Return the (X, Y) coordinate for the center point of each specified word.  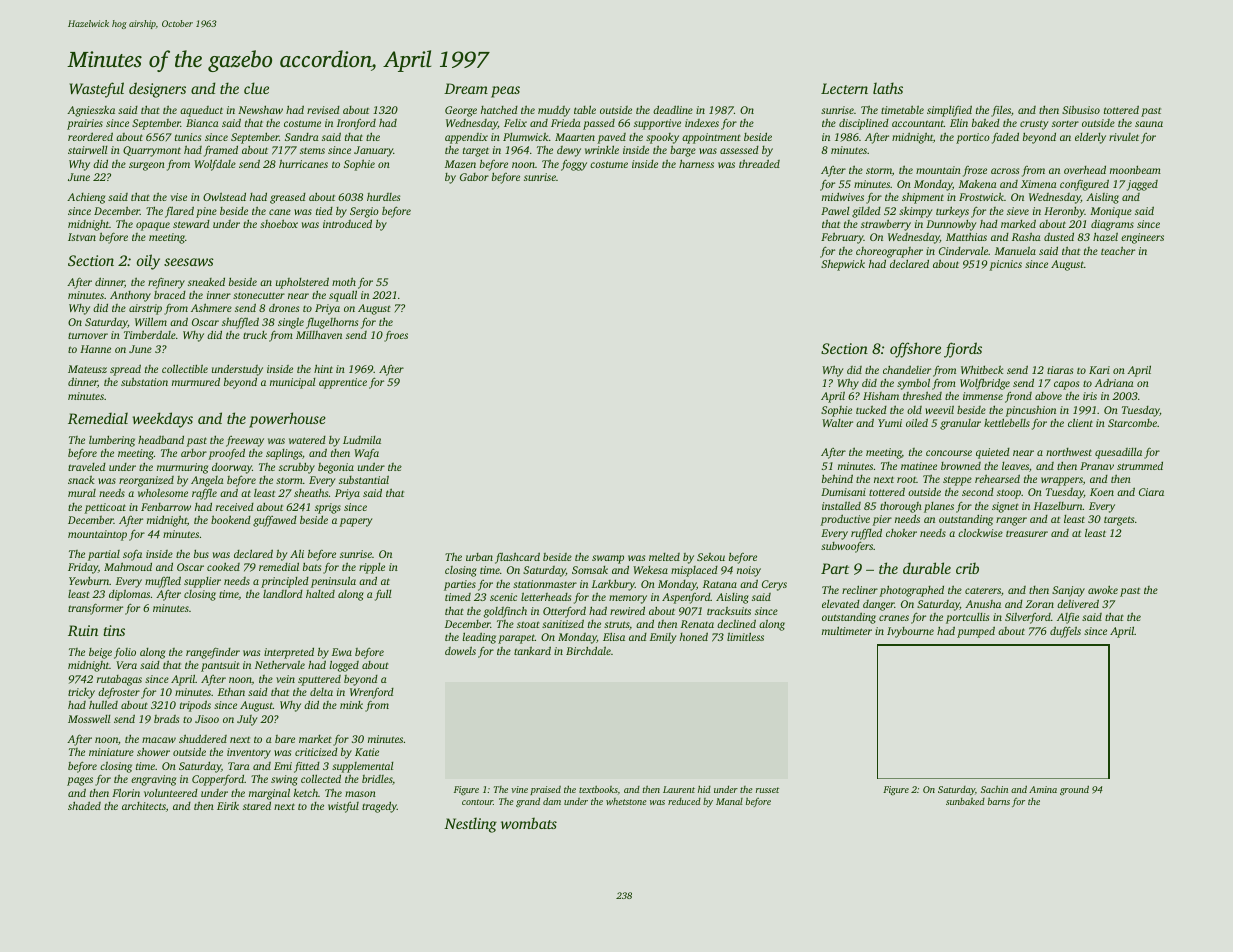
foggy (574, 165)
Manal (729, 801)
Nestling (470, 825)
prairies (85, 124)
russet (767, 790)
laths (888, 88)
